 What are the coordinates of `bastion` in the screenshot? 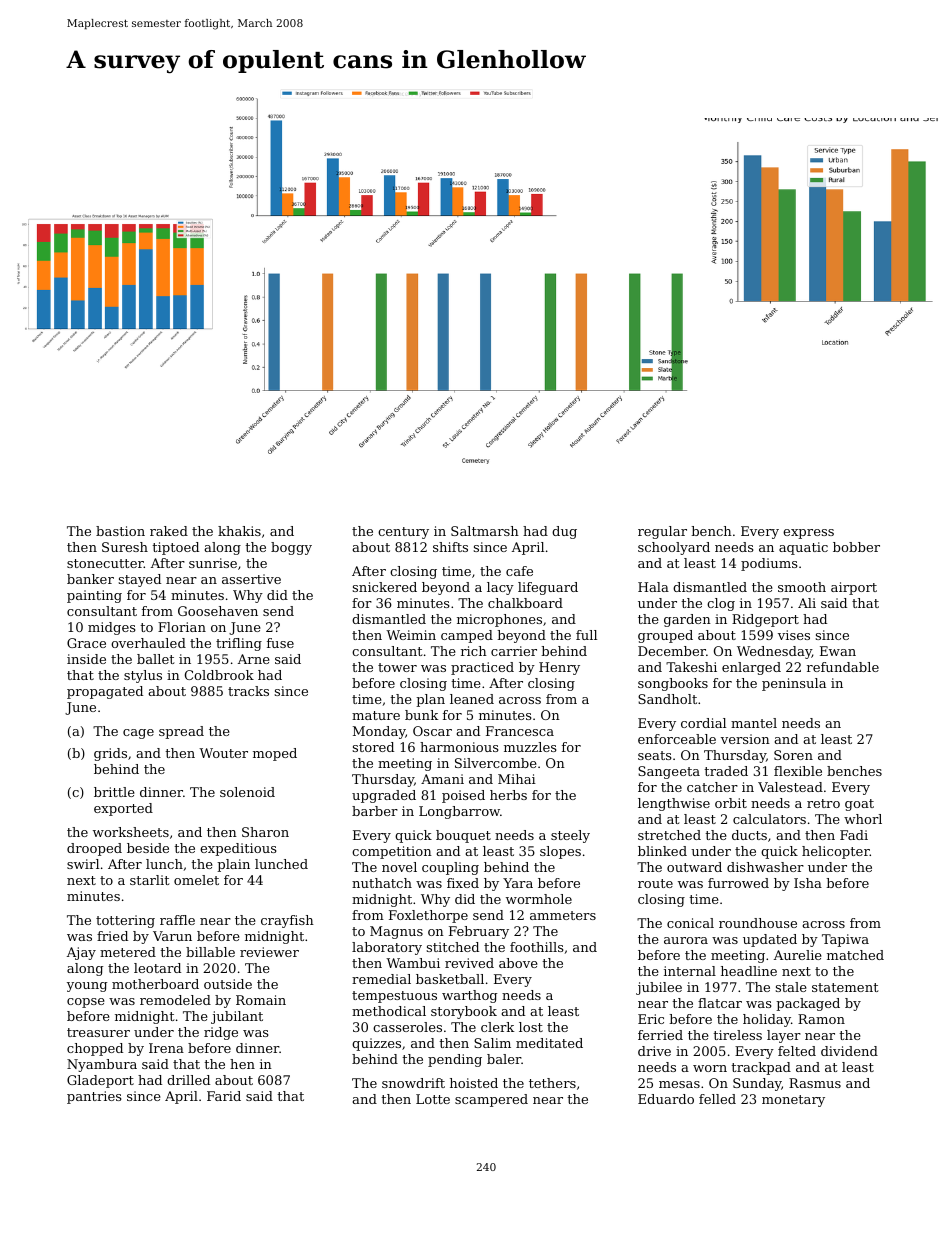 It's located at (120, 531).
